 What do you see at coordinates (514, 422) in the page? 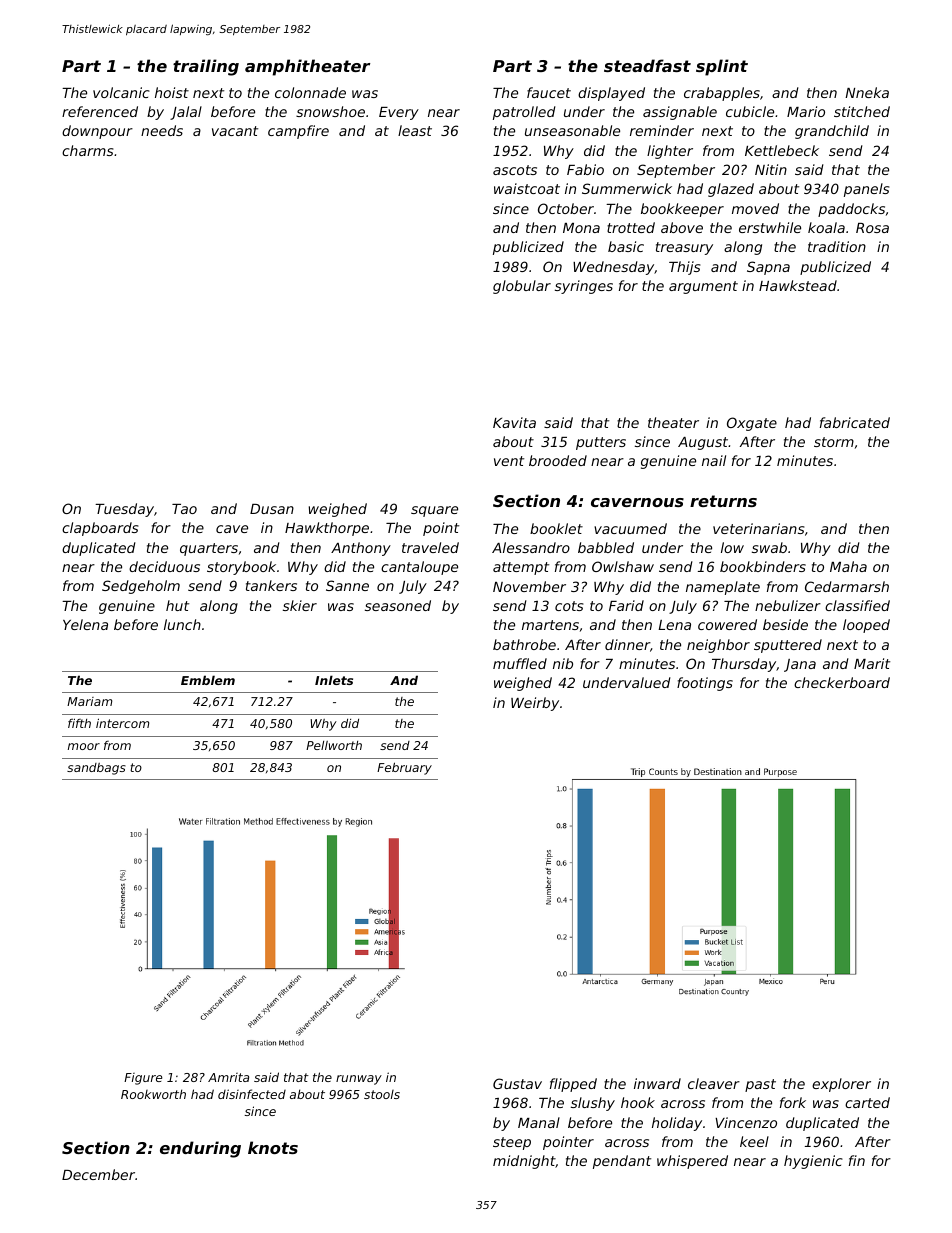
I see `Kavita` at bounding box center [514, 422].
